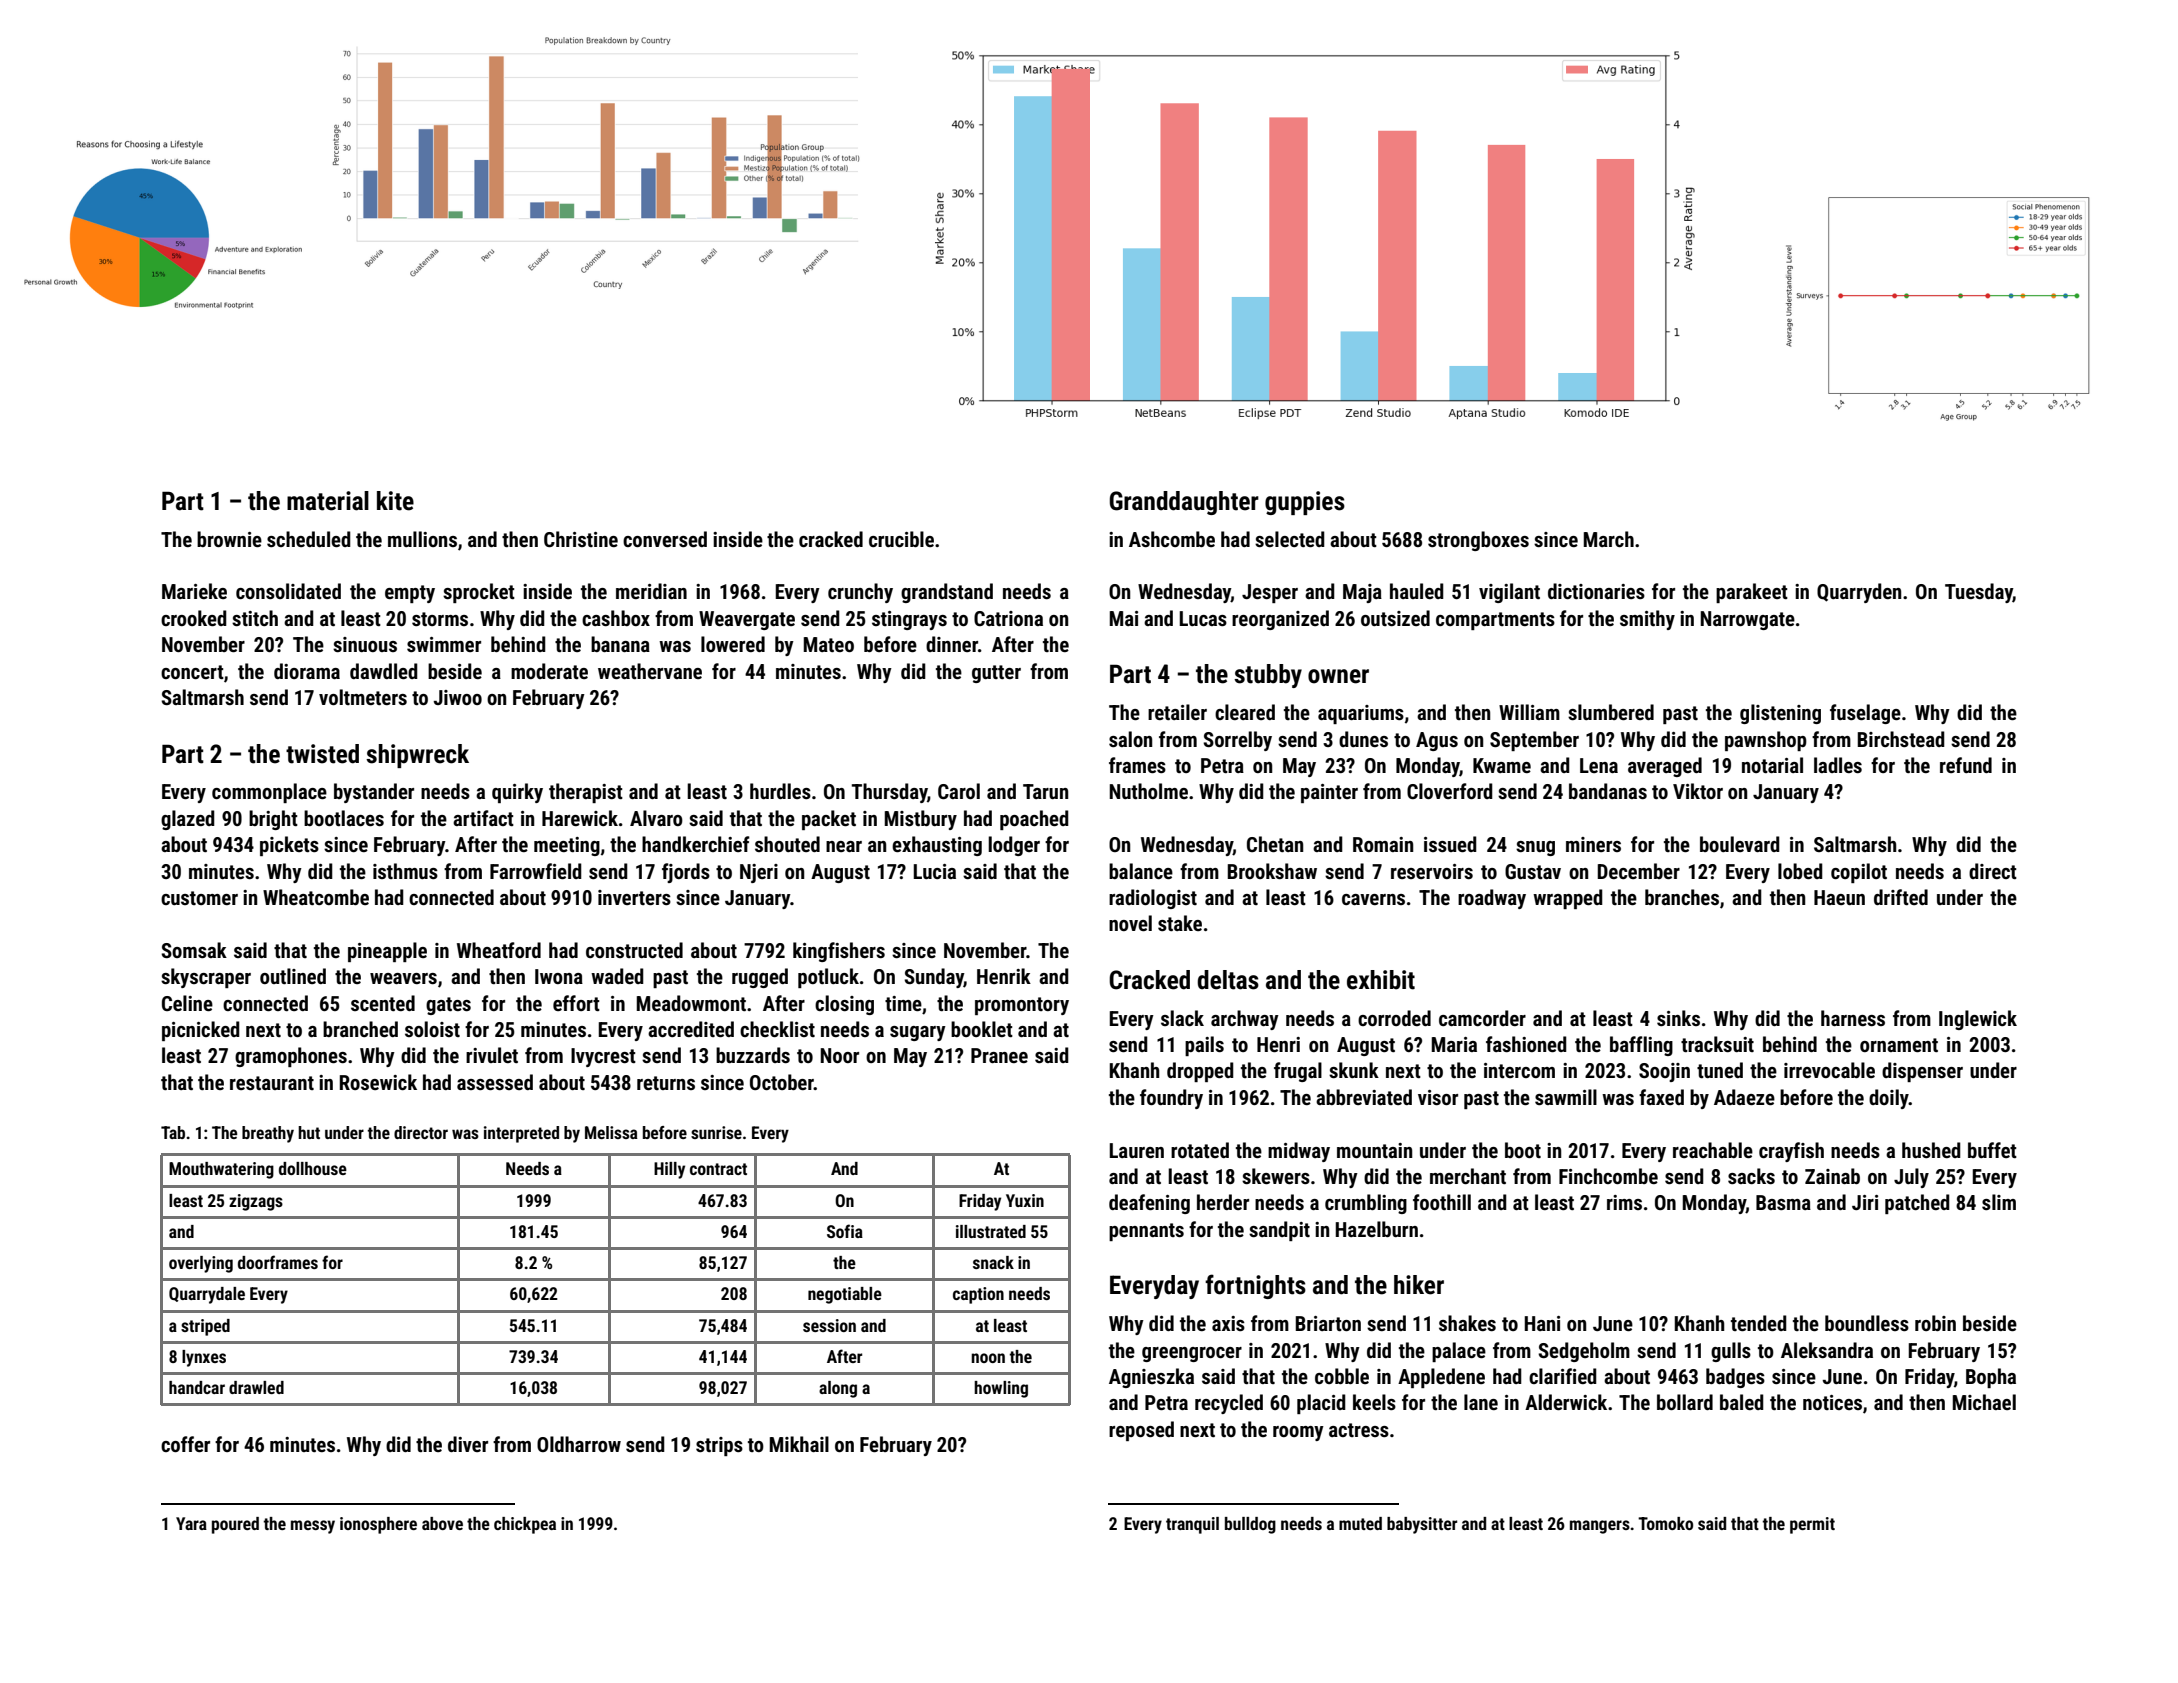  What do you see at coordinates (194, 950) in the image?
I see `Somsak` at bounding box center [194, 950].
